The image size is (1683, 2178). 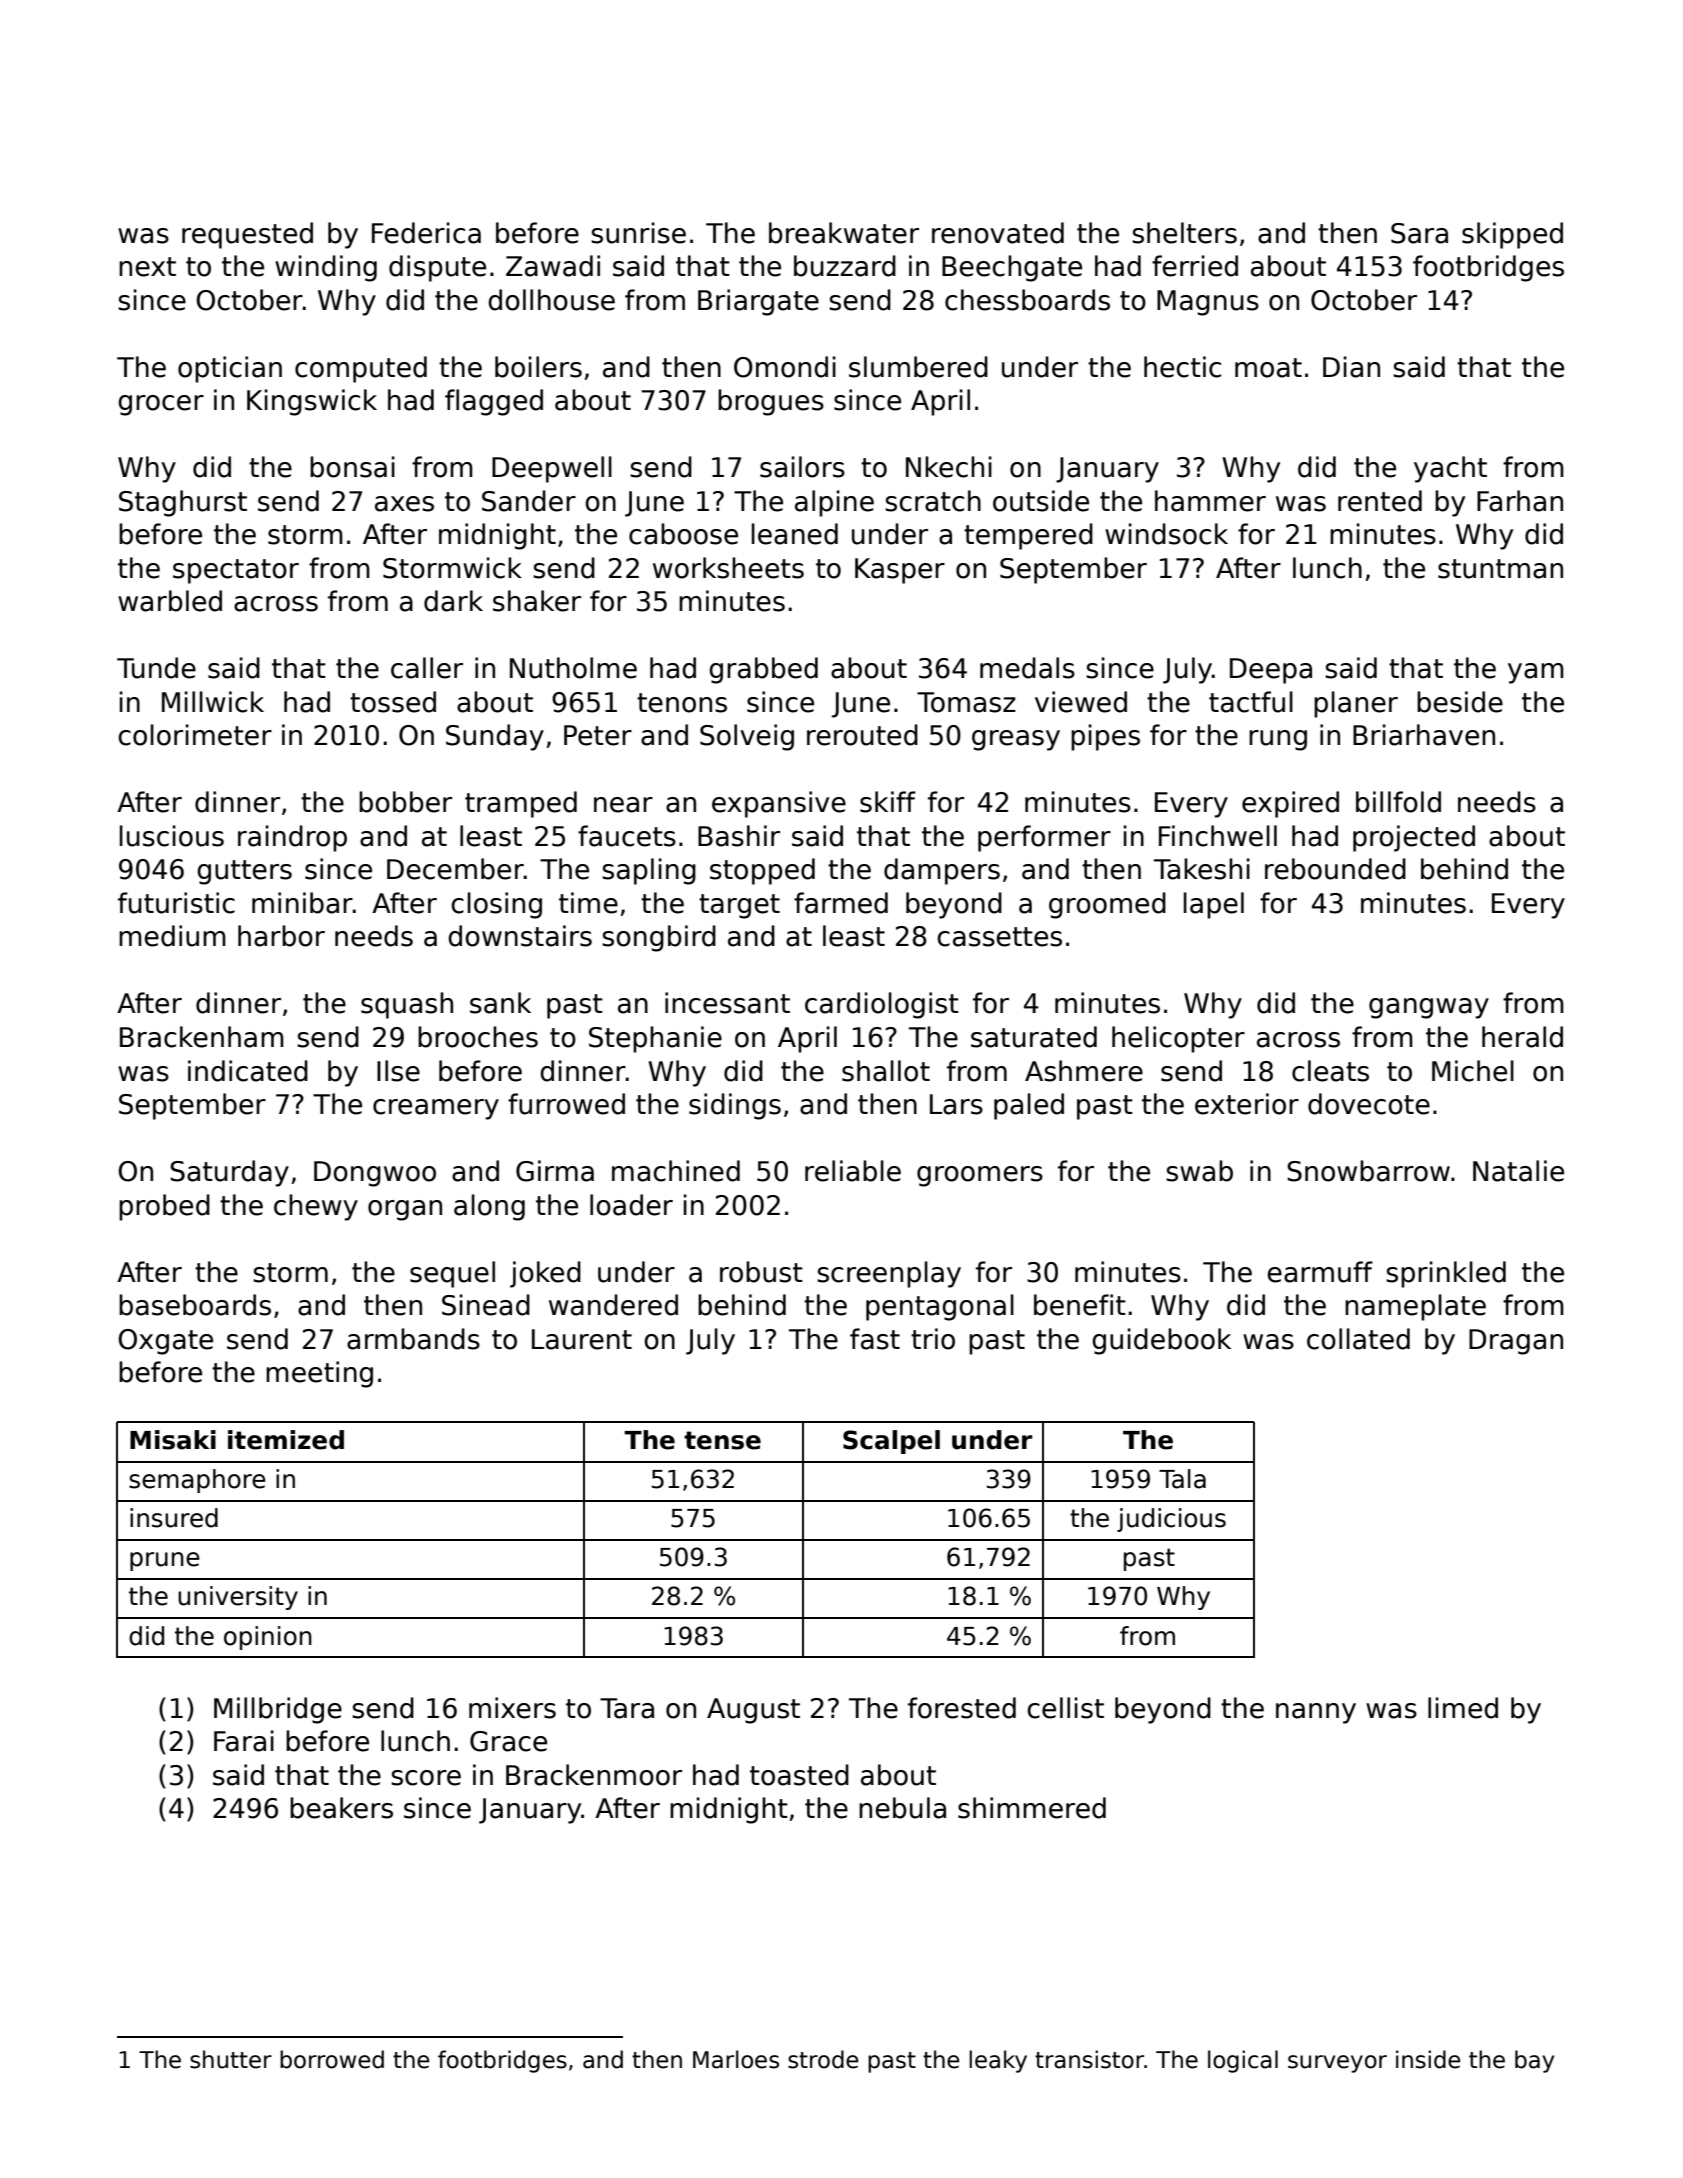 What do you see at coordinates (1463, 1708) in the screenshot?
I see `limed` at bounding box center [1463, 1708].
